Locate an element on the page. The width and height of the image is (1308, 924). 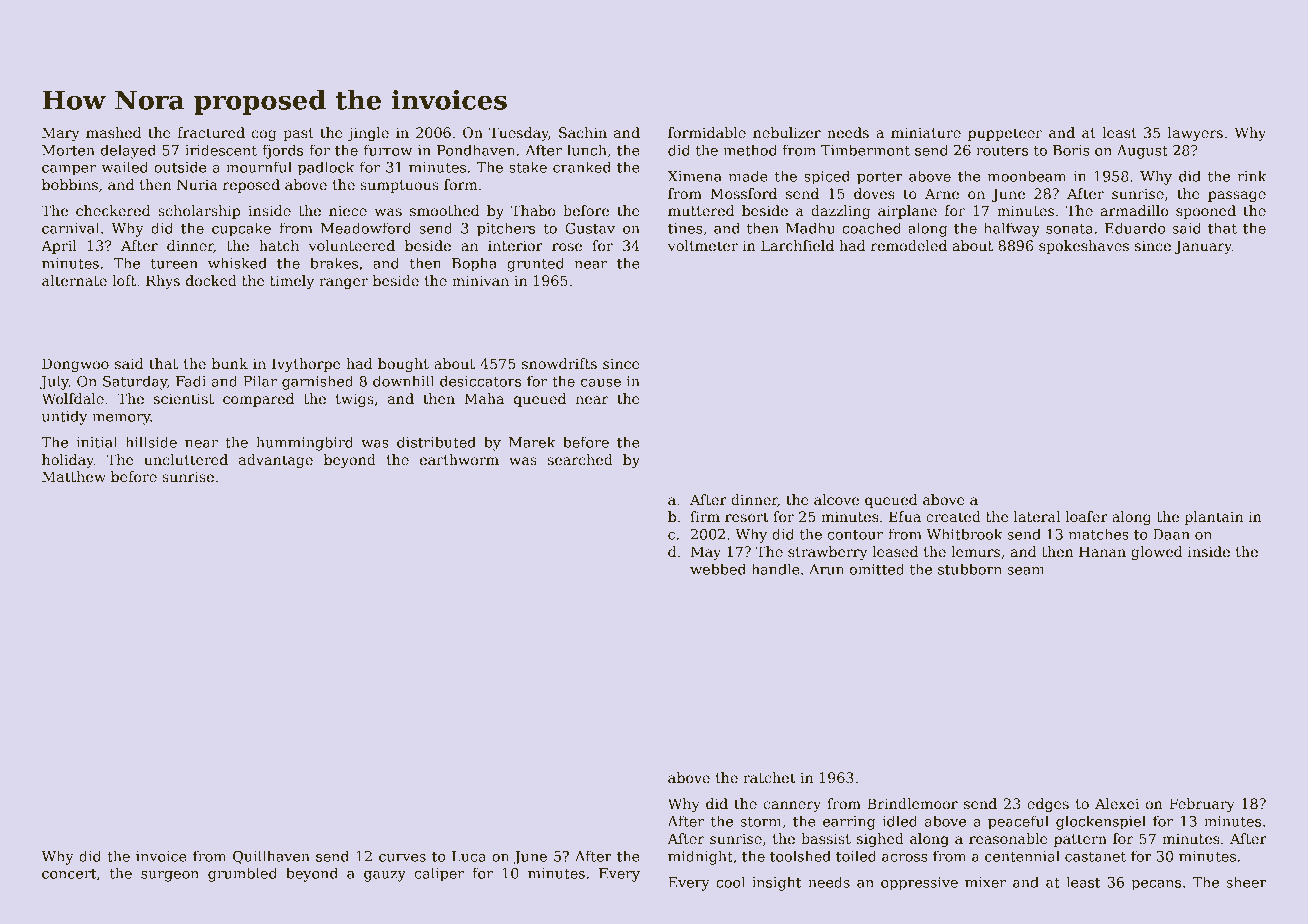
lawyers is located at coordinates (1195, 134).
